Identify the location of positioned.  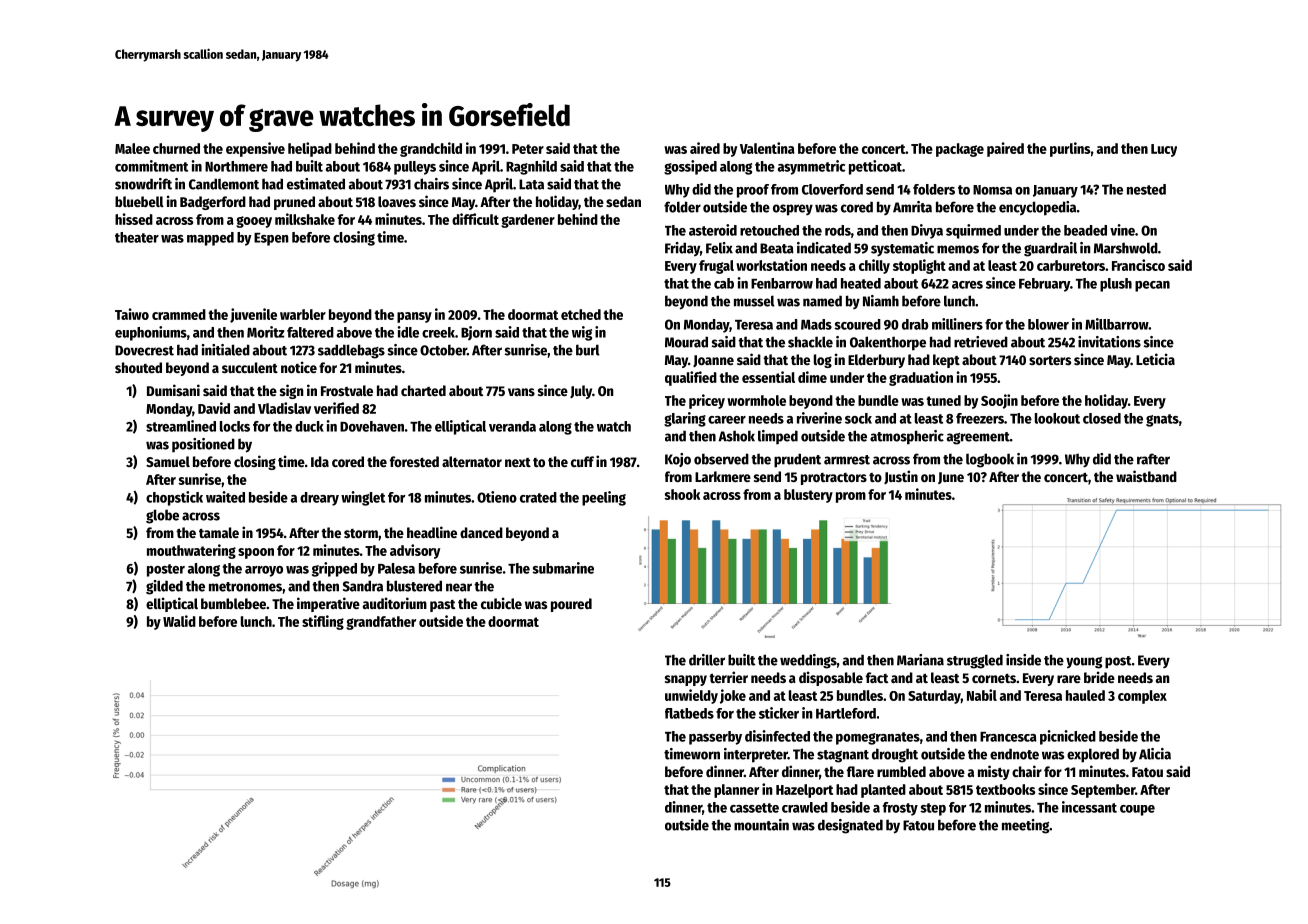
(203, 445).
